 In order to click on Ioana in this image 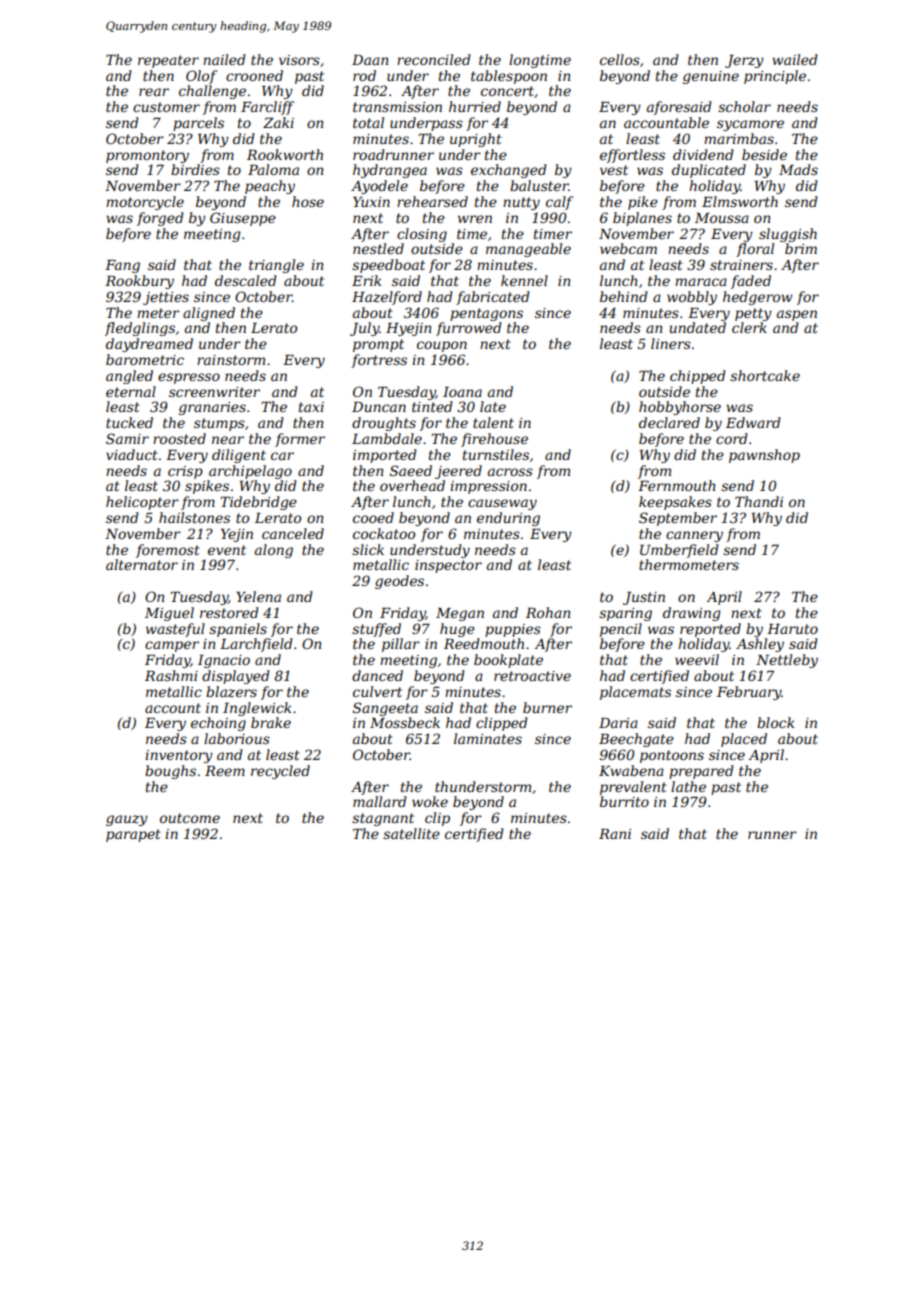, I will do `click(462, 392)`.
